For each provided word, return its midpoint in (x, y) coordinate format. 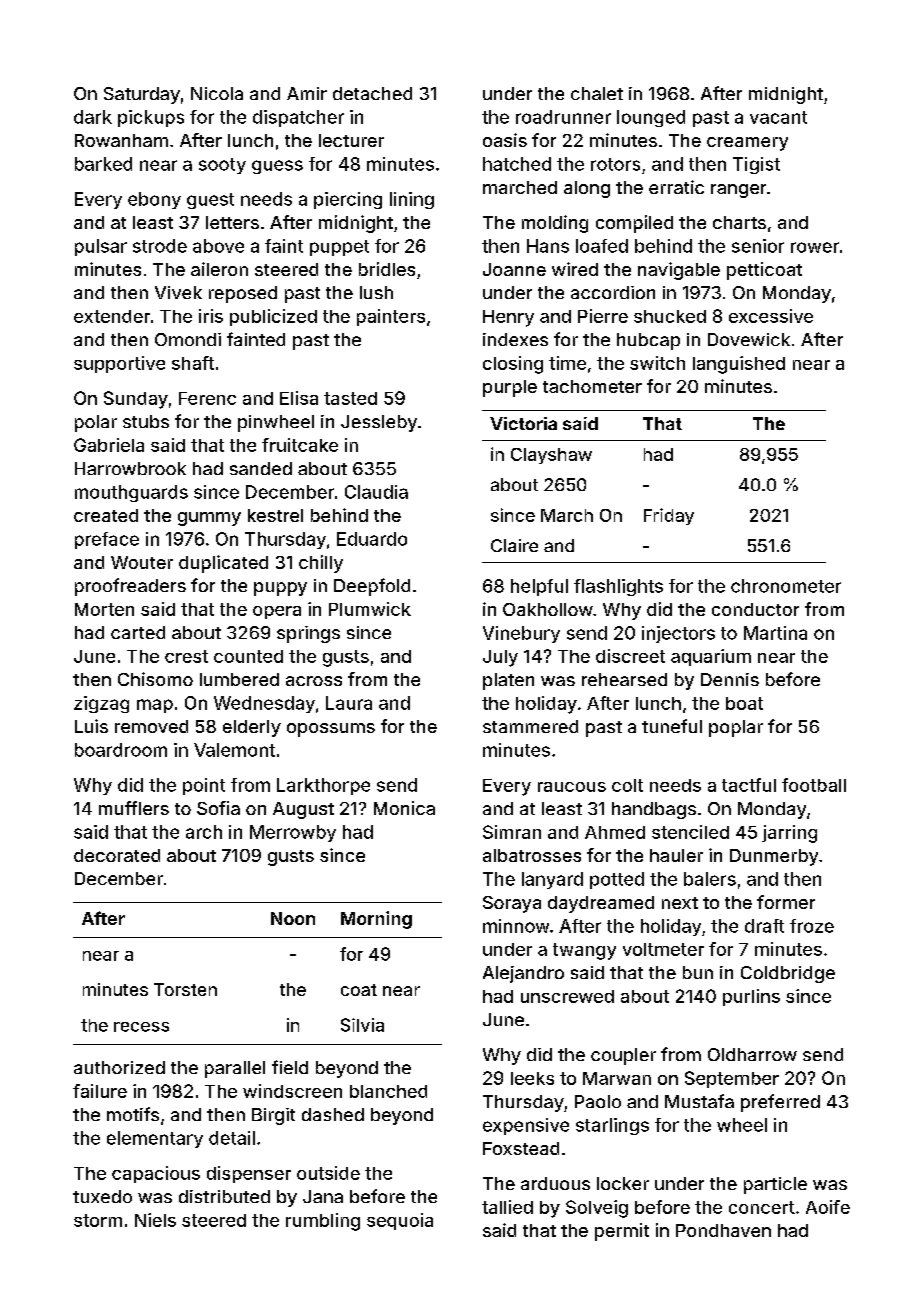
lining (412, 200)
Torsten (185, 989)
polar (96, 423)
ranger (738, 191)
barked (103, 164)
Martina (775, 633)
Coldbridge (788, 974)
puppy (280, 589)
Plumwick (370, 609)
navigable (679, 271)
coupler (623, 1056)
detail (232, 1138)
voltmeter (663, 949)
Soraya (512, 904)
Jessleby (379, 423)
